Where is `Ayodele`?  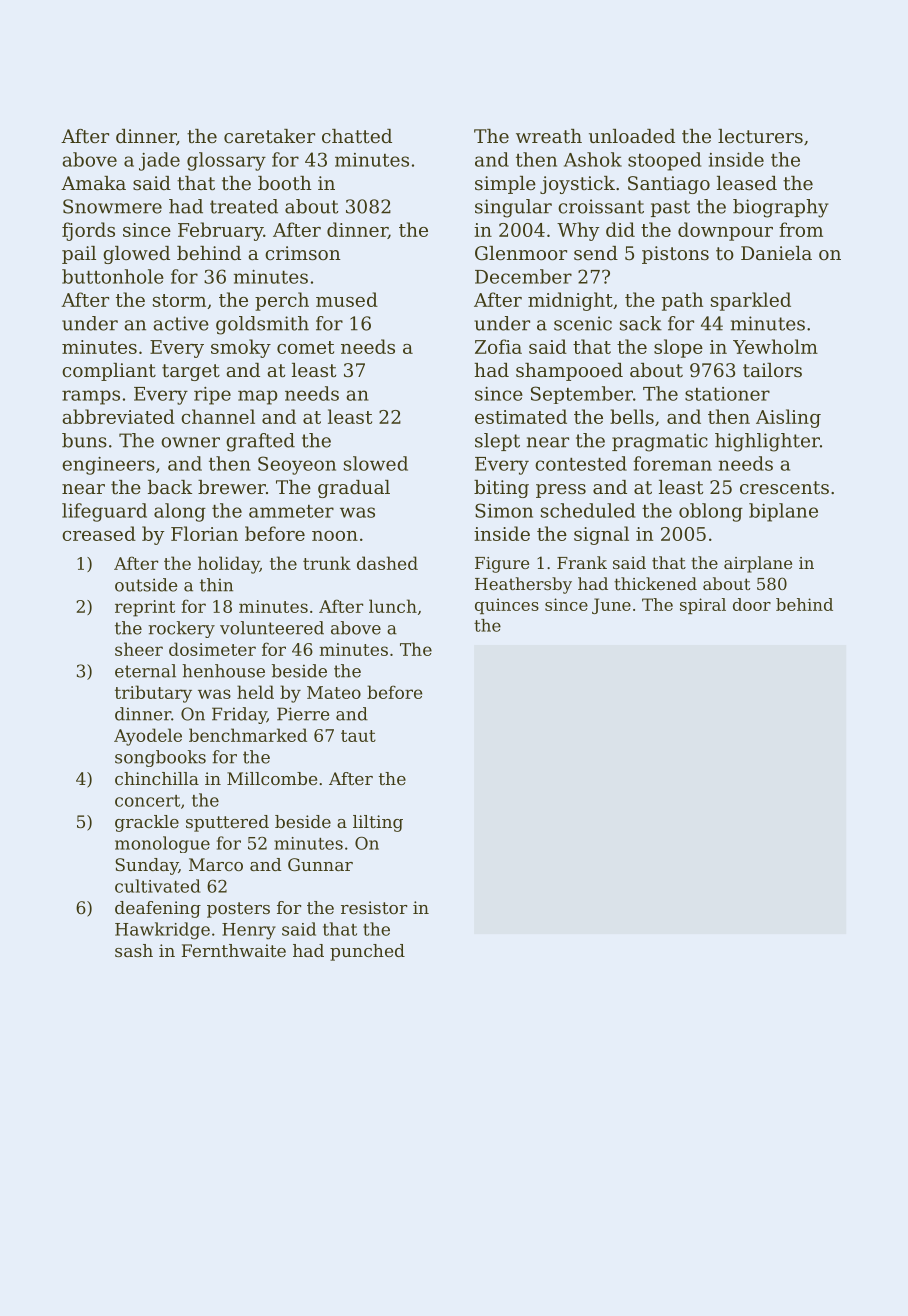 Ayodele is located at coordinates (148, 737).
